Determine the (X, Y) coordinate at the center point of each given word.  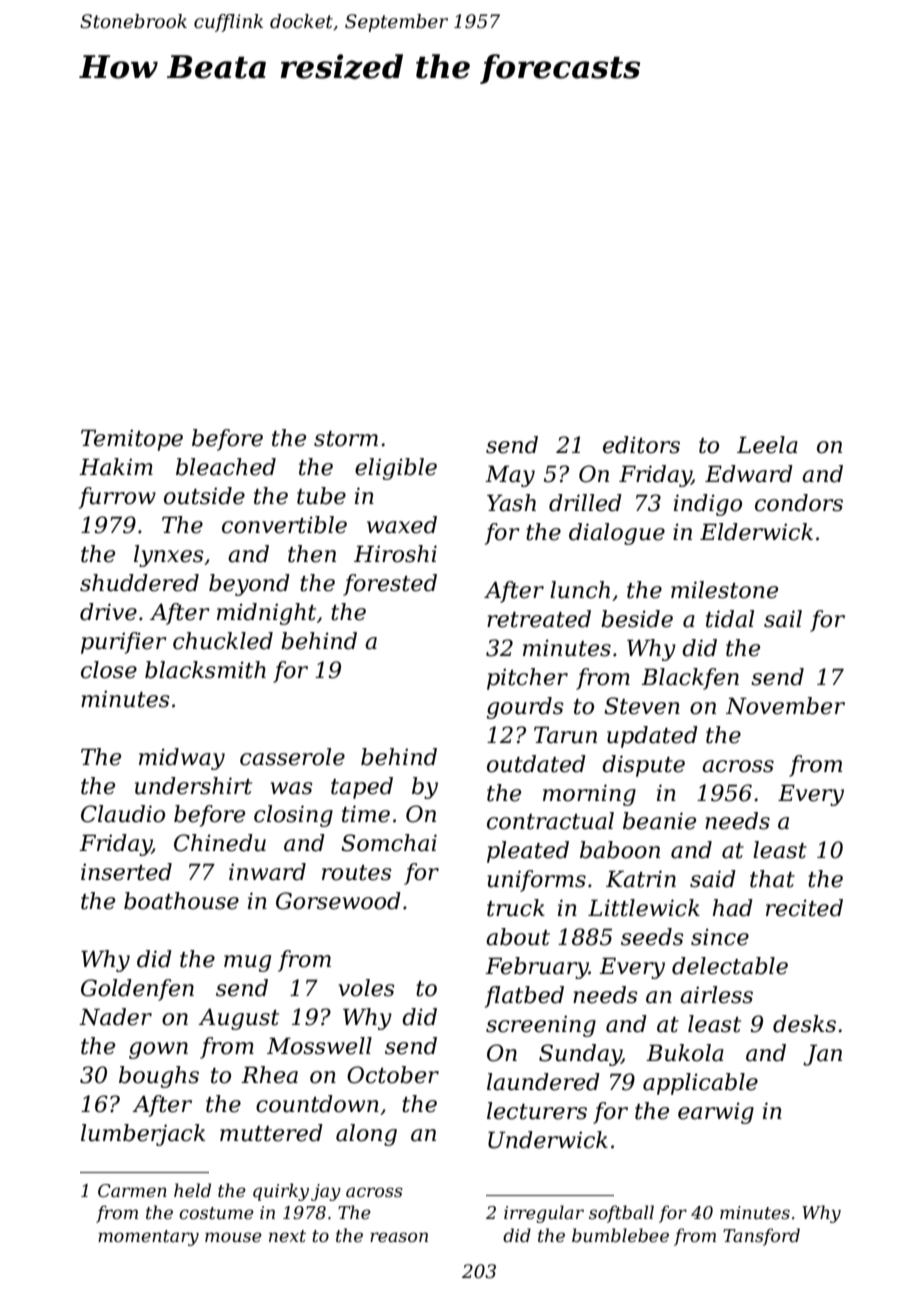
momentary (148, 1238)
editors (641, 445)
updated (652, 737)
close (109, 670)
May (510, 476)
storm (346, 439)
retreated (539, 619)
